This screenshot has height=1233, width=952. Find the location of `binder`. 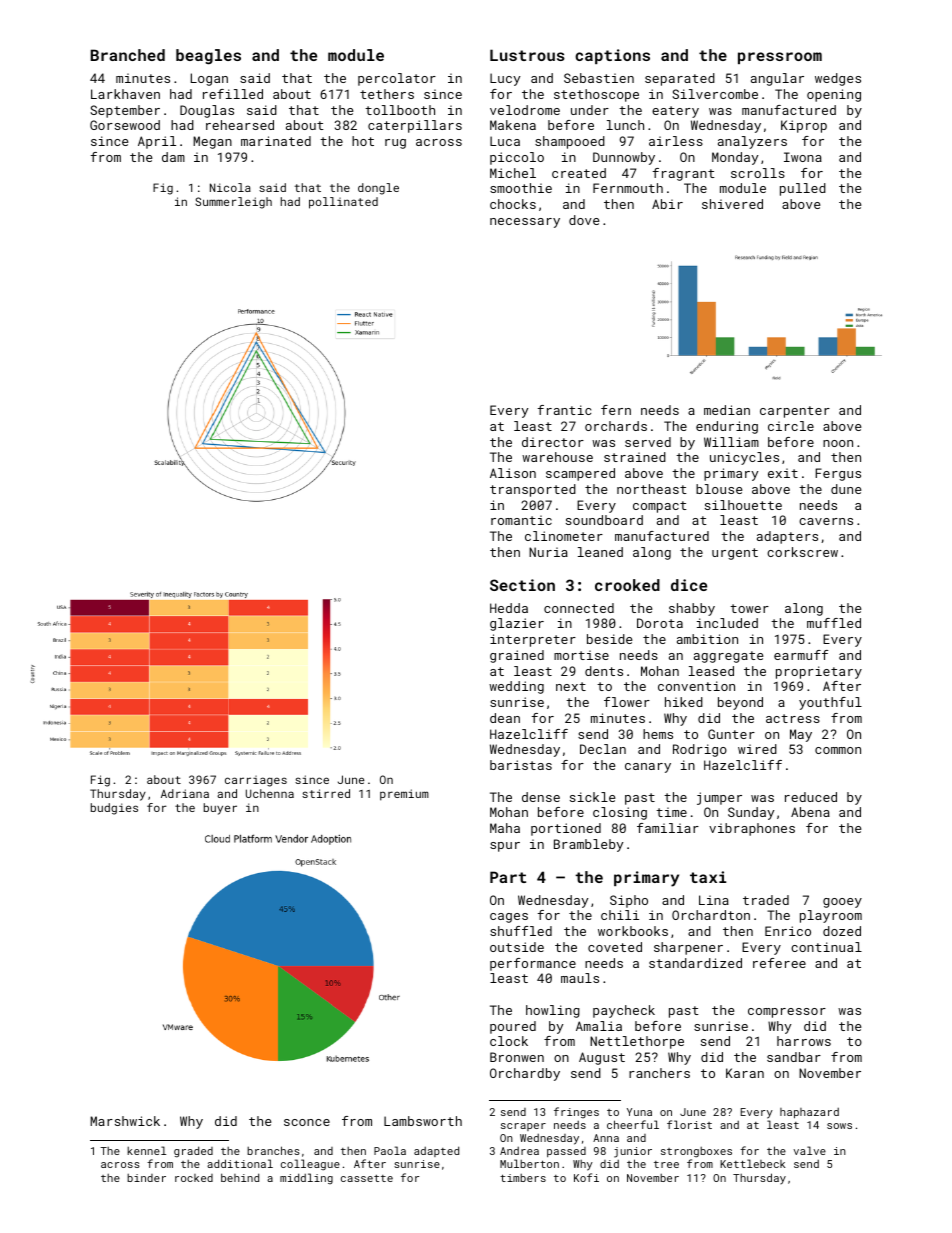

binder is located at coordinates (146, 1178).
